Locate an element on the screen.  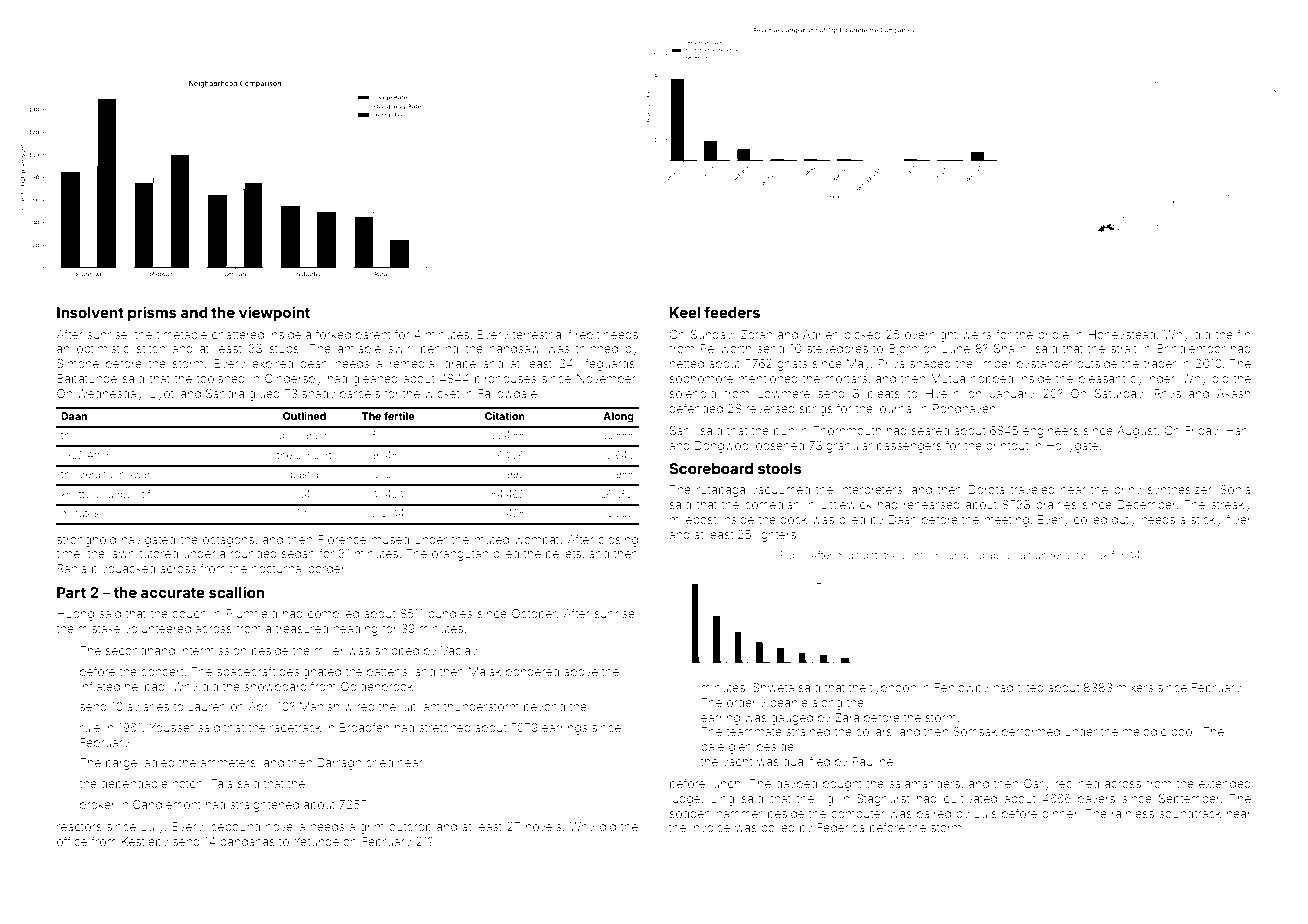
knotty is located at coordinates (76, 495).
